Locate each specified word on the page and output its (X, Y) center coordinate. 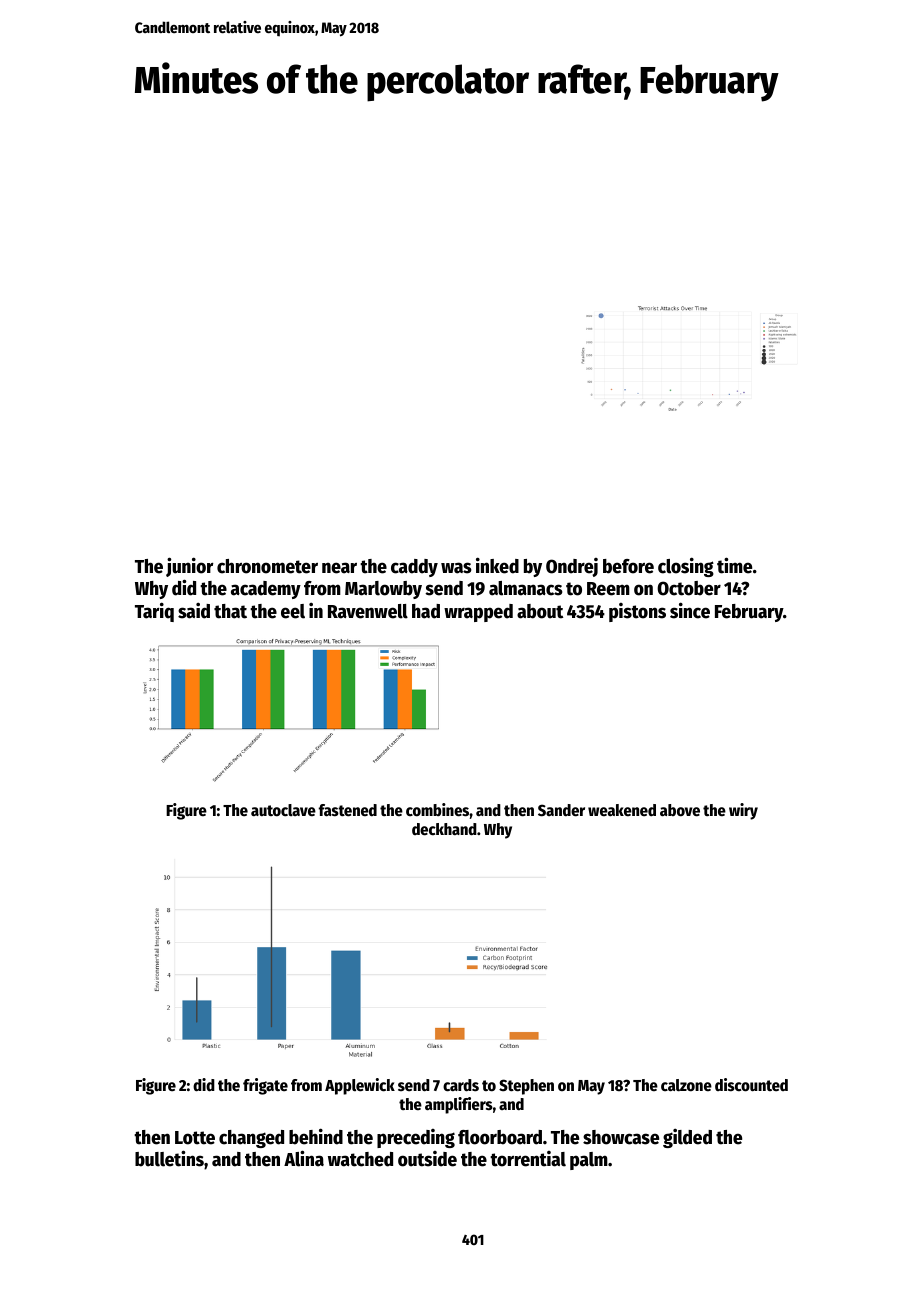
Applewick (360, 1086)
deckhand (444, 829)
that (230, 611)
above (680, 810)
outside (427, 1159)
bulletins (169, 1158)
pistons (637, 612)
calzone (686, 1085)
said (194, 610)
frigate (265, 1086)
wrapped (478, 613)
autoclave (283, 810)
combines (438, 810)
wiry (743, 811)
